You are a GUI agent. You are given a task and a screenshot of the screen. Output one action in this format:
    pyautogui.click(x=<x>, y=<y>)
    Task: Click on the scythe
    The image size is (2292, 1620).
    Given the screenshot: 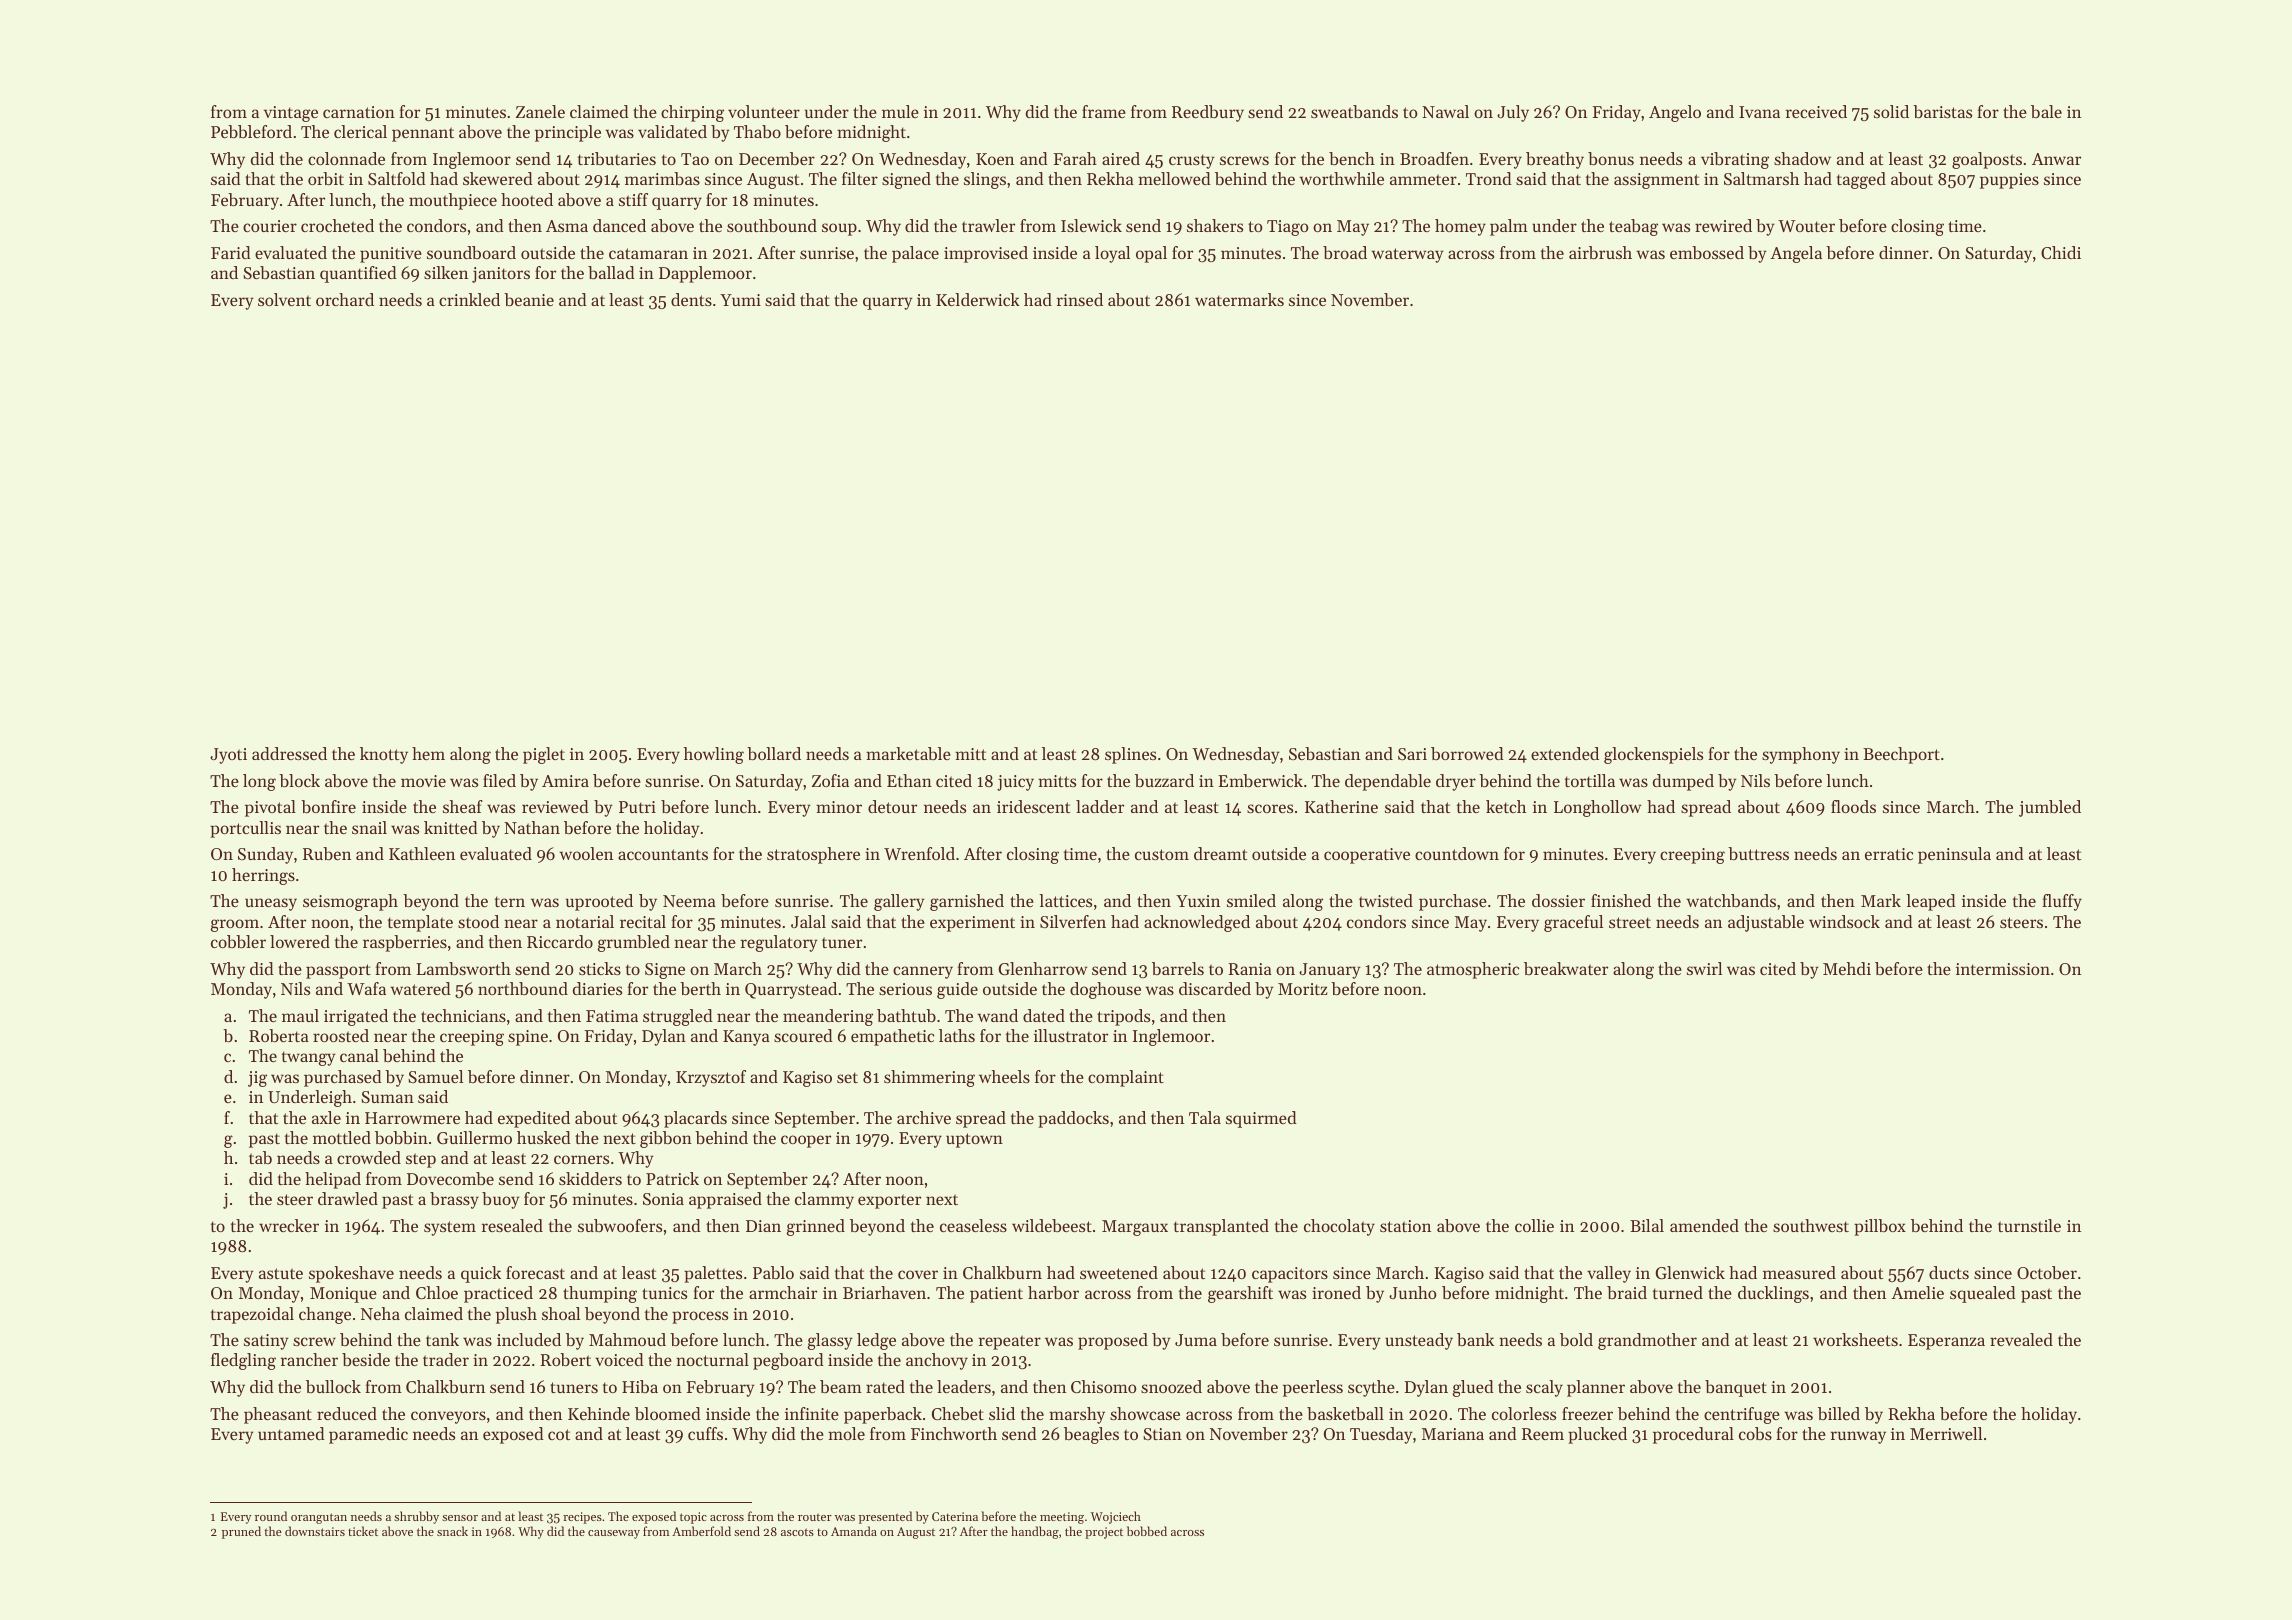 What is the action you would take?
    pyautogui.click(x=1371, y=1388)
